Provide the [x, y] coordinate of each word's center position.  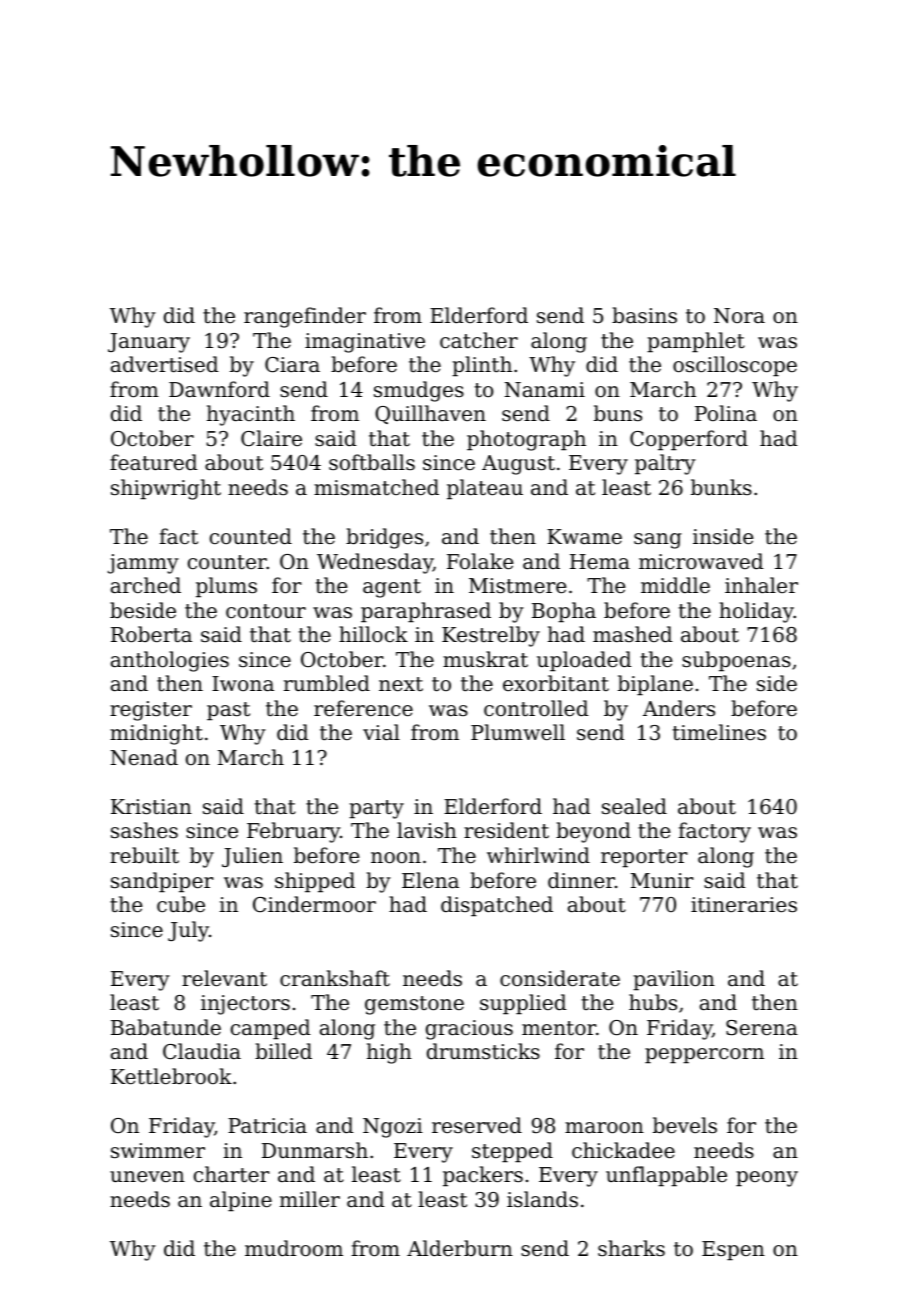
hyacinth [251, 415]
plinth [482, 366]
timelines [719, 732]
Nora [739, 316]
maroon [604, 1128]
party [376, 809]
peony [767, 1179]
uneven [147, 1177]
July [188, 931]
